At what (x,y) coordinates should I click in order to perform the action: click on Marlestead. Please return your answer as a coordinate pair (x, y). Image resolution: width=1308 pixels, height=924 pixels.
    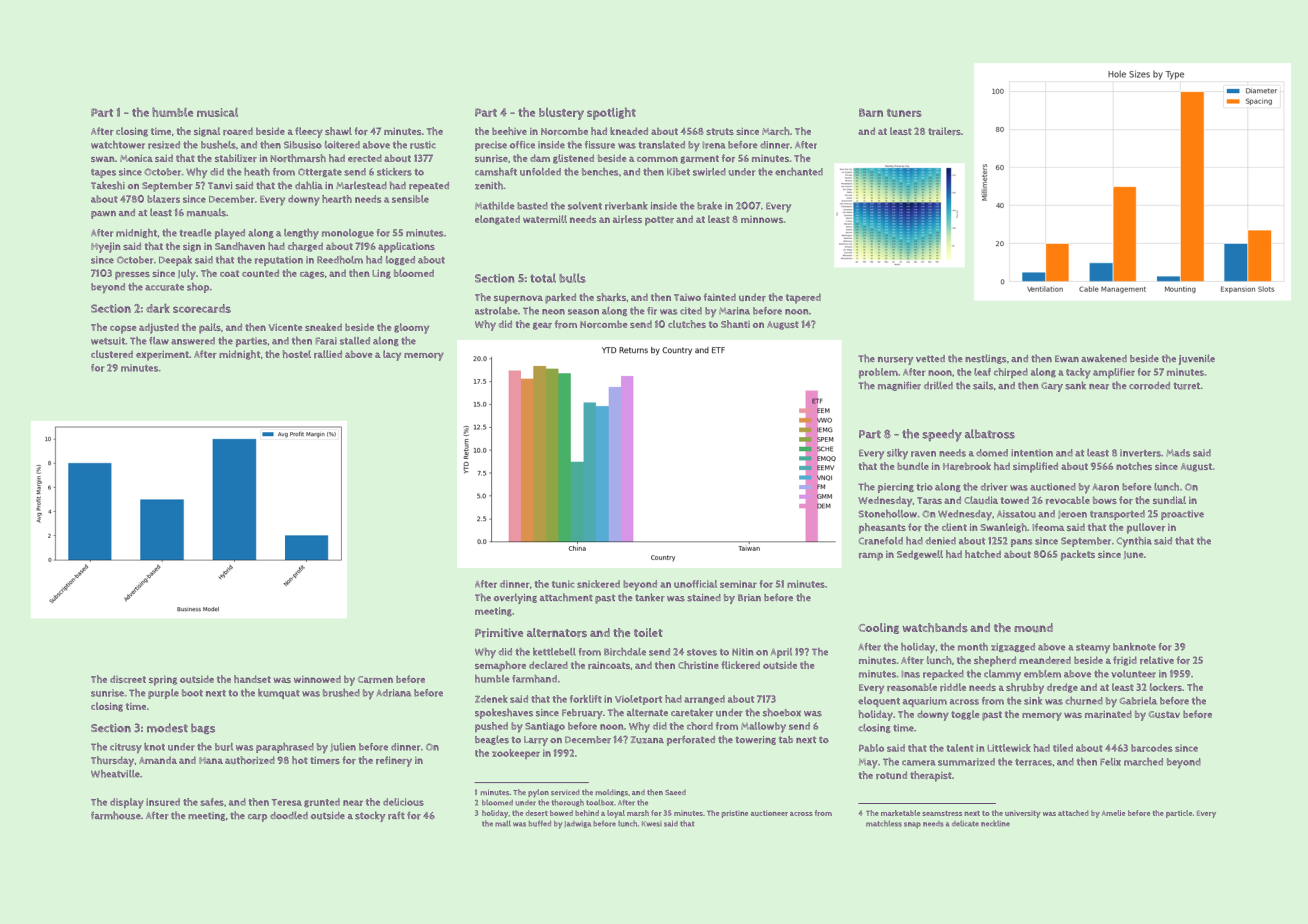
    Looking at the image, I should click on (361, 186).
